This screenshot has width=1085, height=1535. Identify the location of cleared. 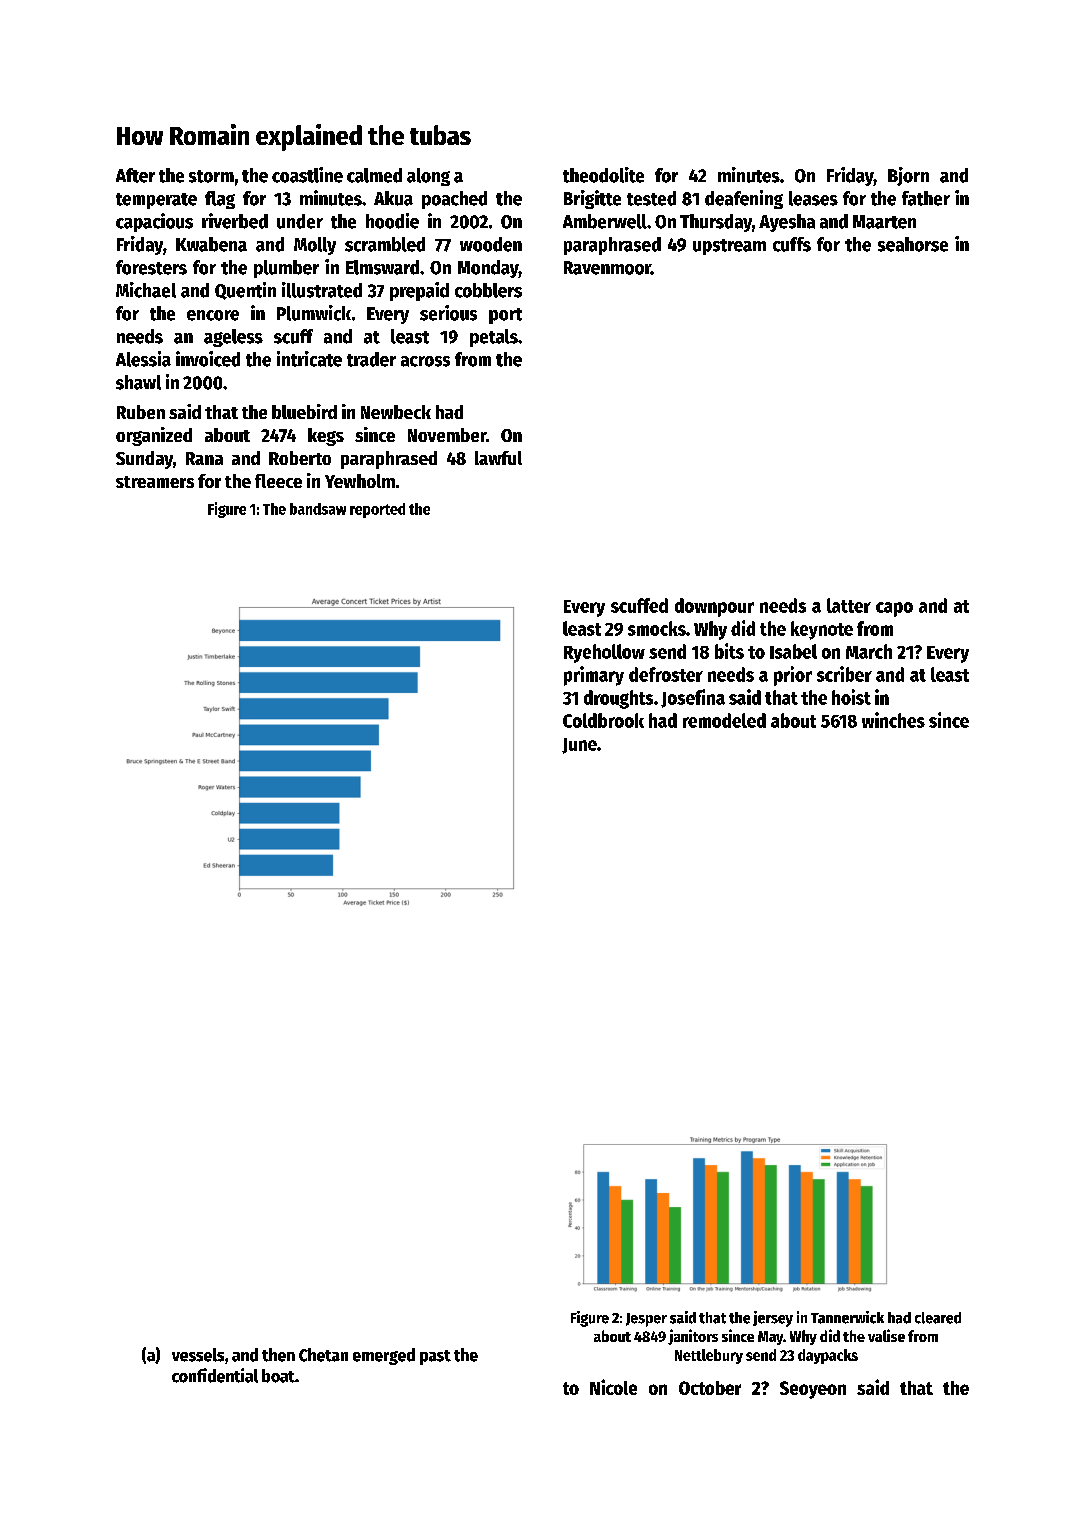
(938, 1318).
